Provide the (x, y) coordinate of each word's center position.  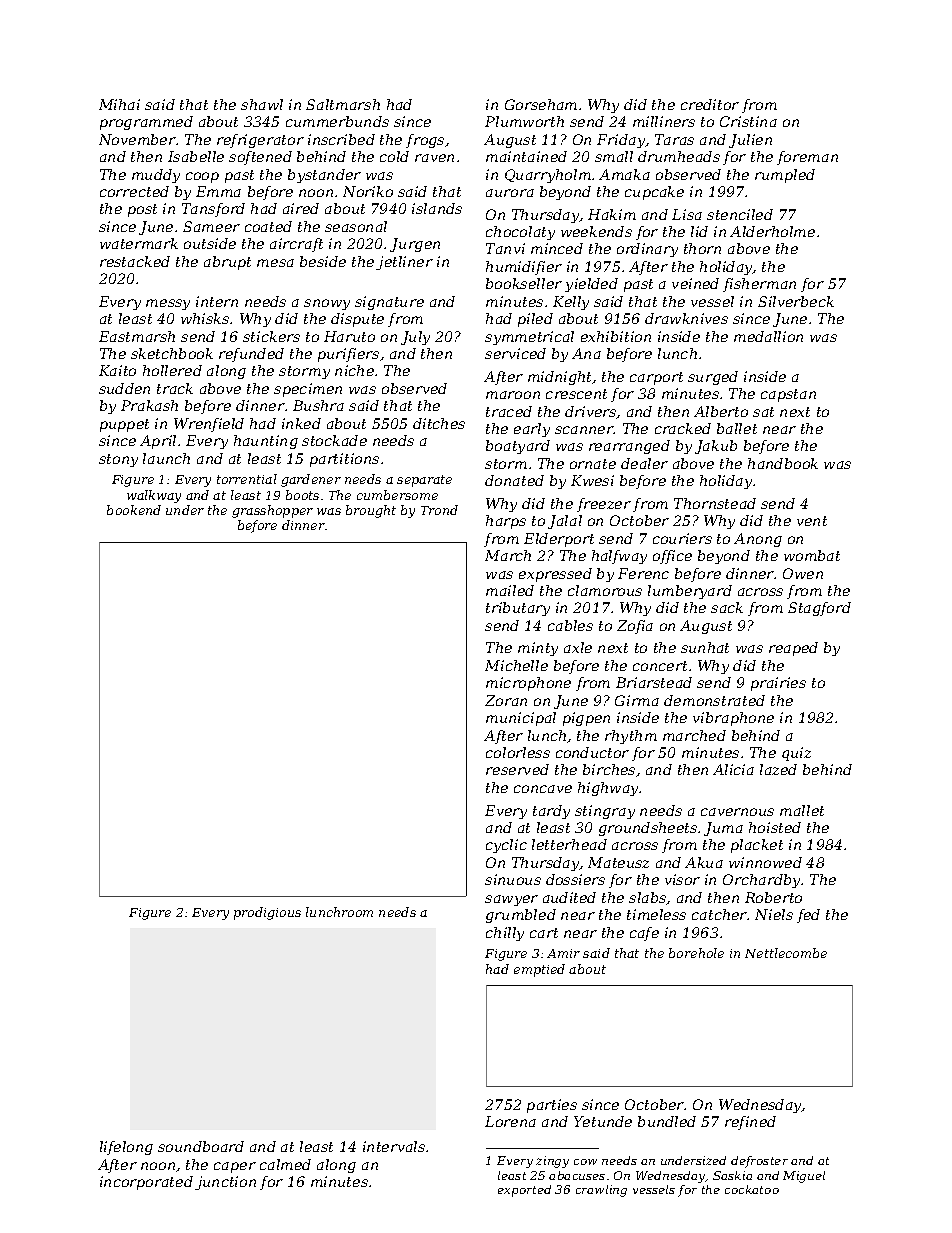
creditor (710, 104)
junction (225, 1183)
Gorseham (541, 104)
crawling (601, 1191)
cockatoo (752, 1189)
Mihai (119, 104)
